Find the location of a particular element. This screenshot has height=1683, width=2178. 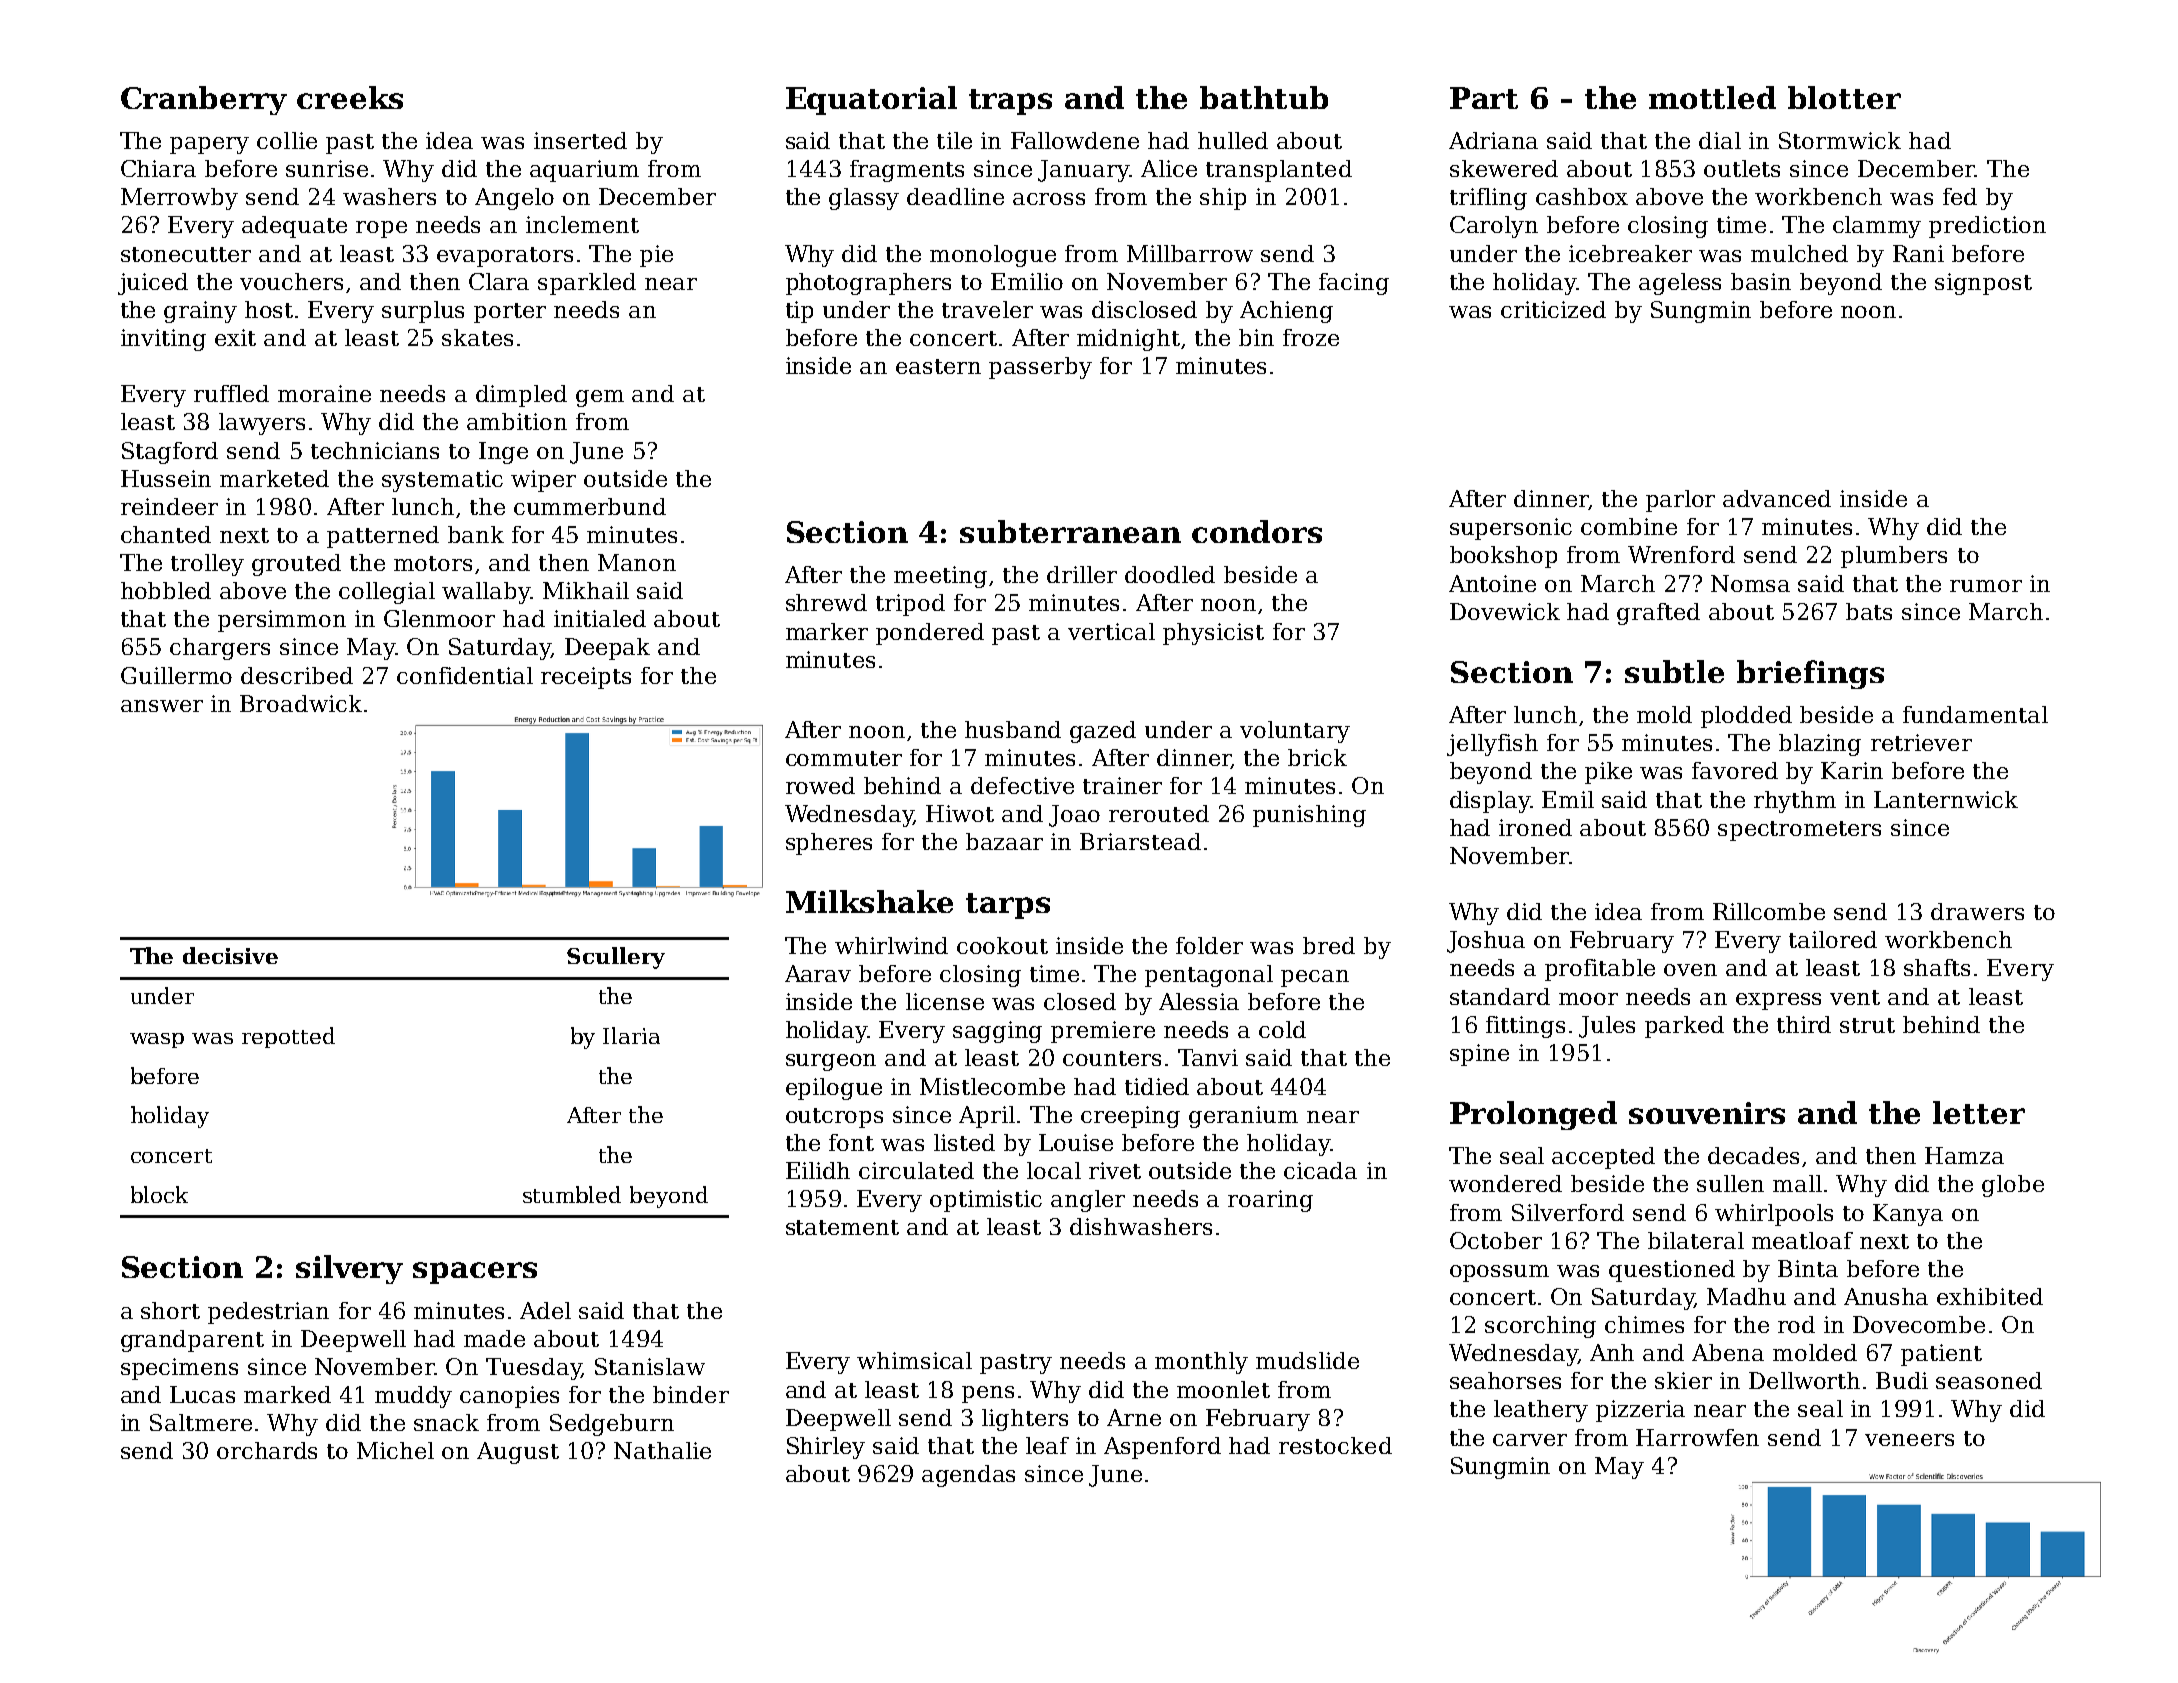

surplus is located at coordinates (423, 312).
